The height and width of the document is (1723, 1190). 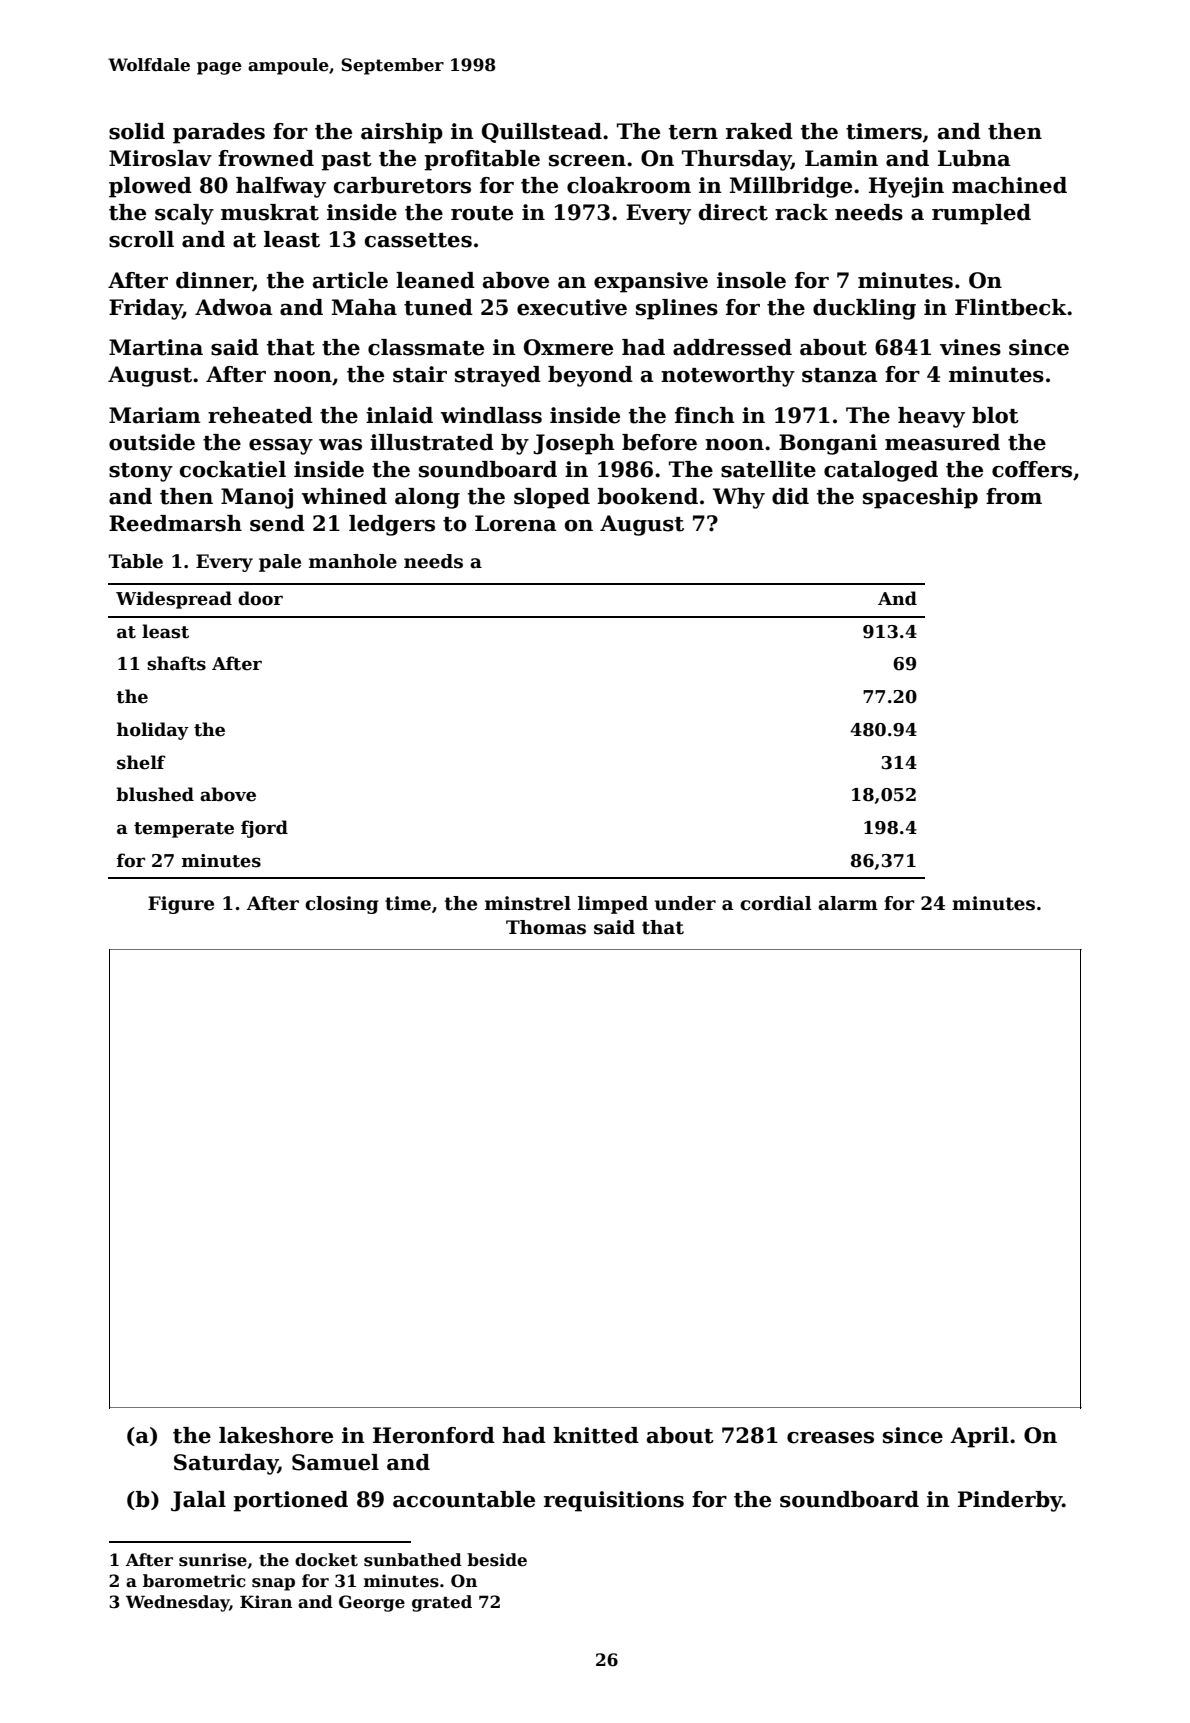 I want to click on Figure, so click(x=181, y=905).
